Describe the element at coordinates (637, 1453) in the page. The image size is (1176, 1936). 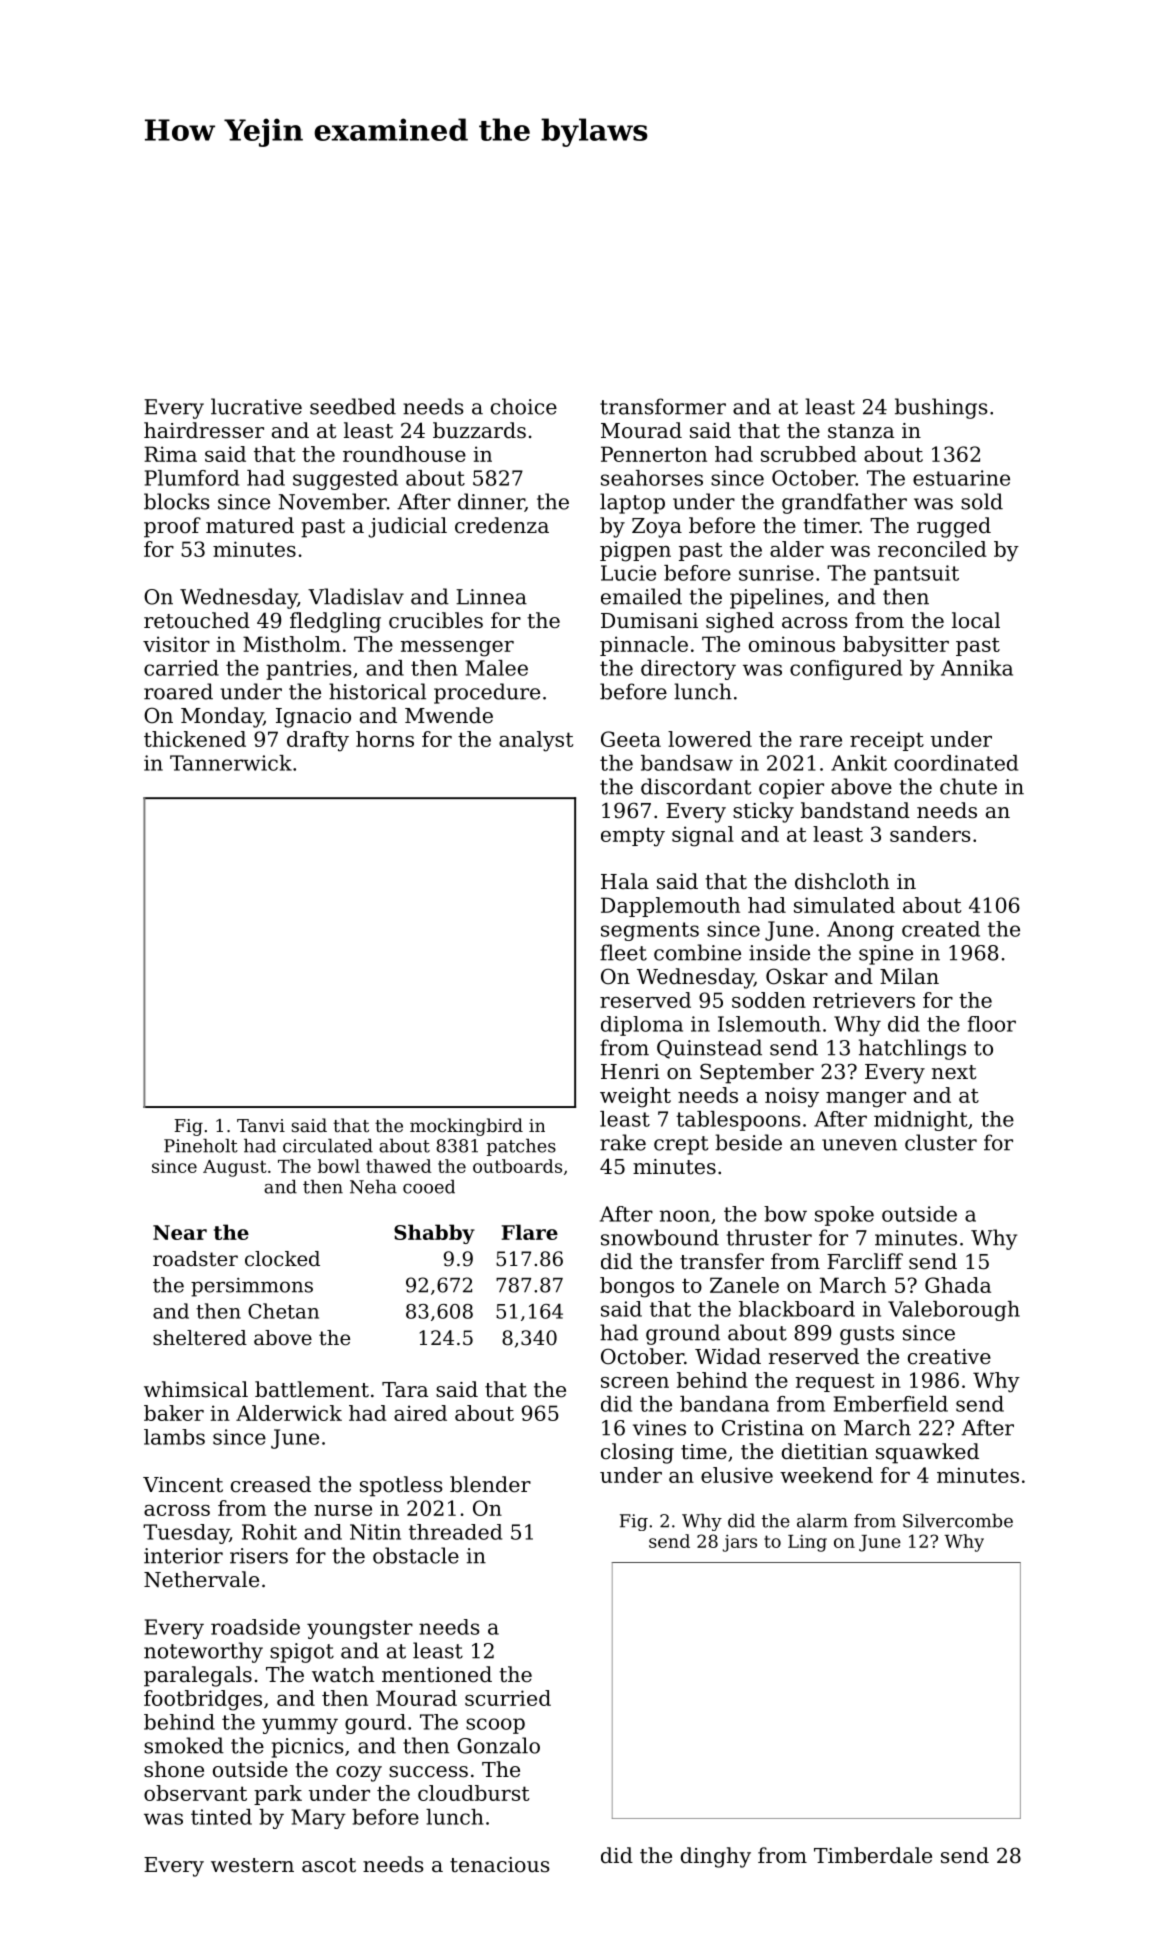
I see `closing` at that location.
